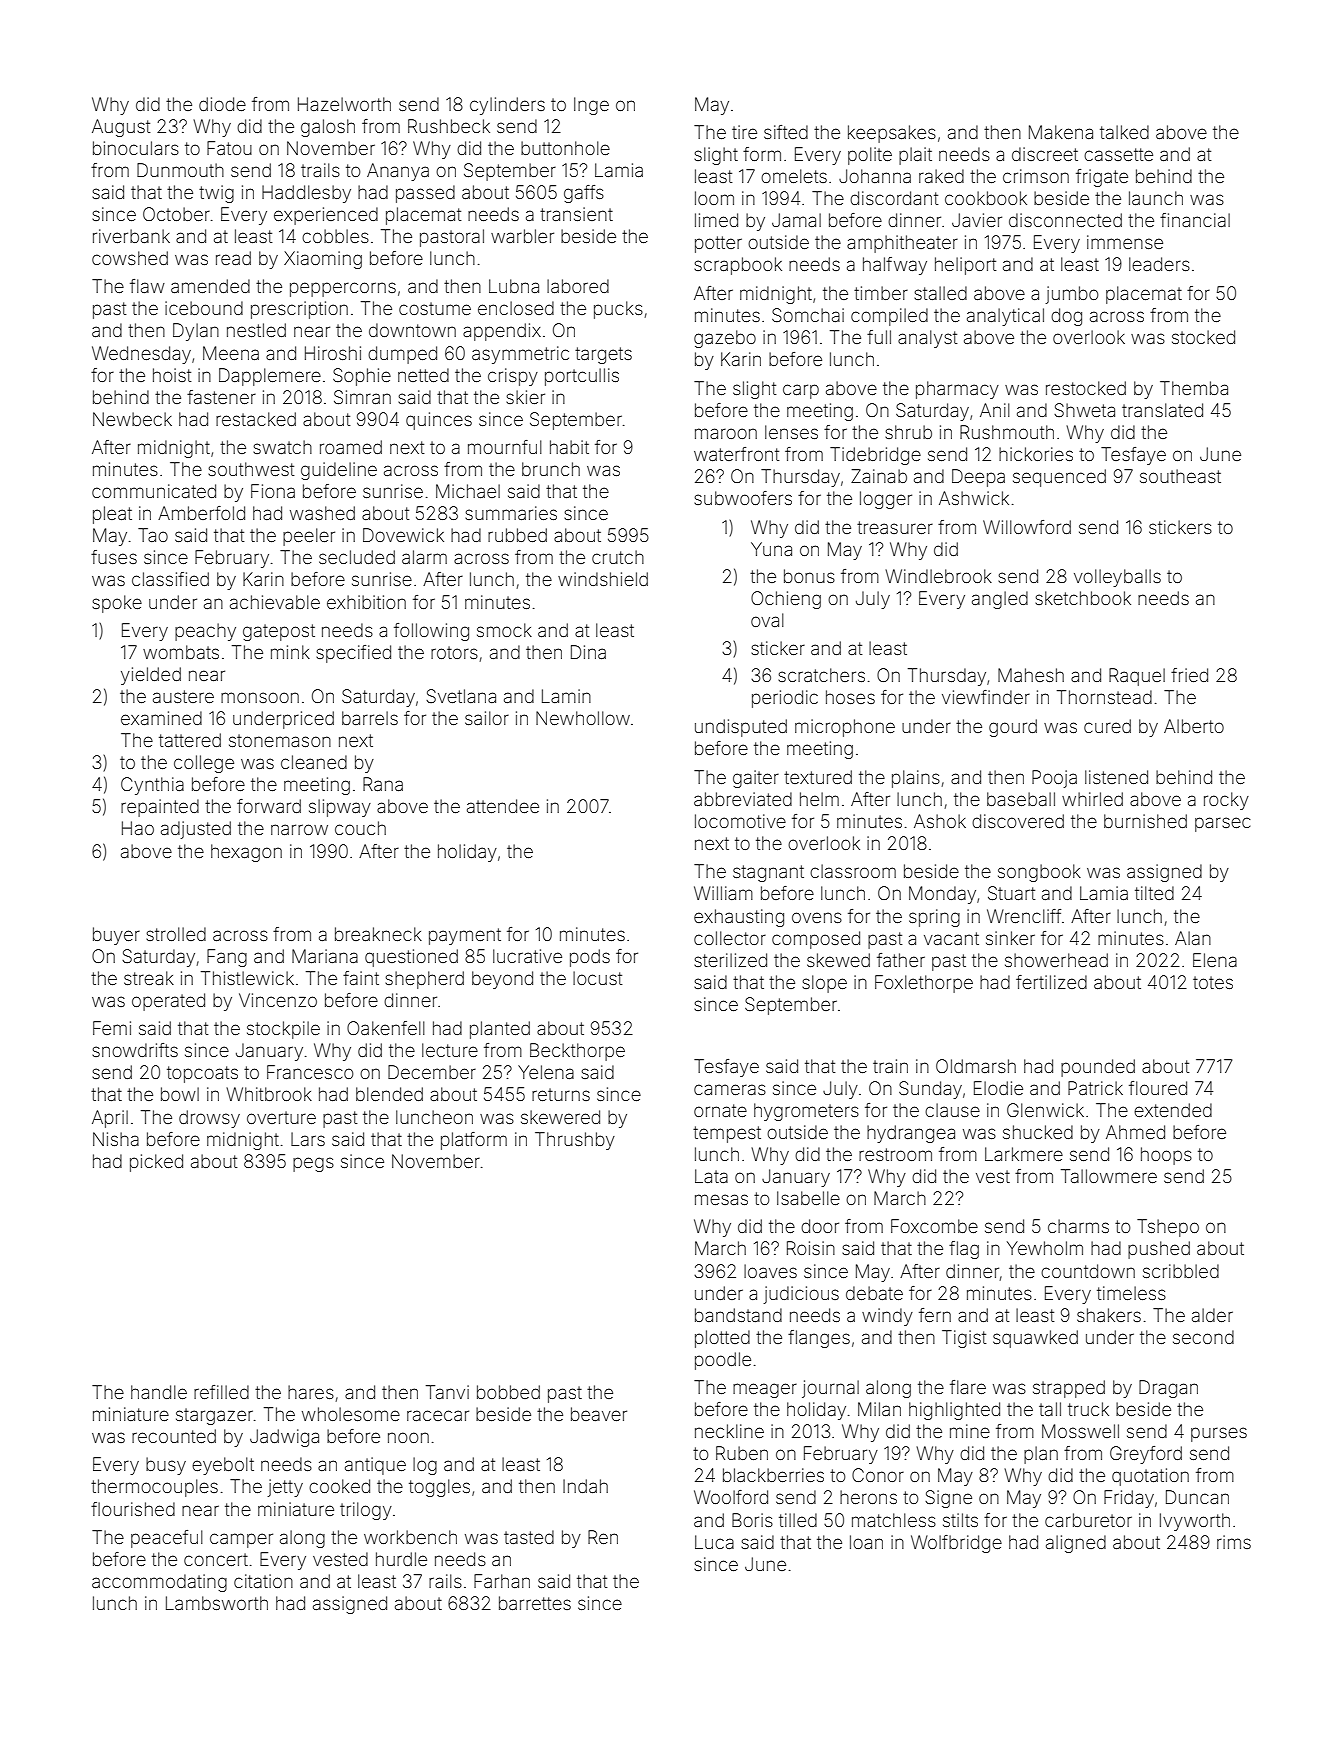  I want to click on barrels, so click(370, 718).
